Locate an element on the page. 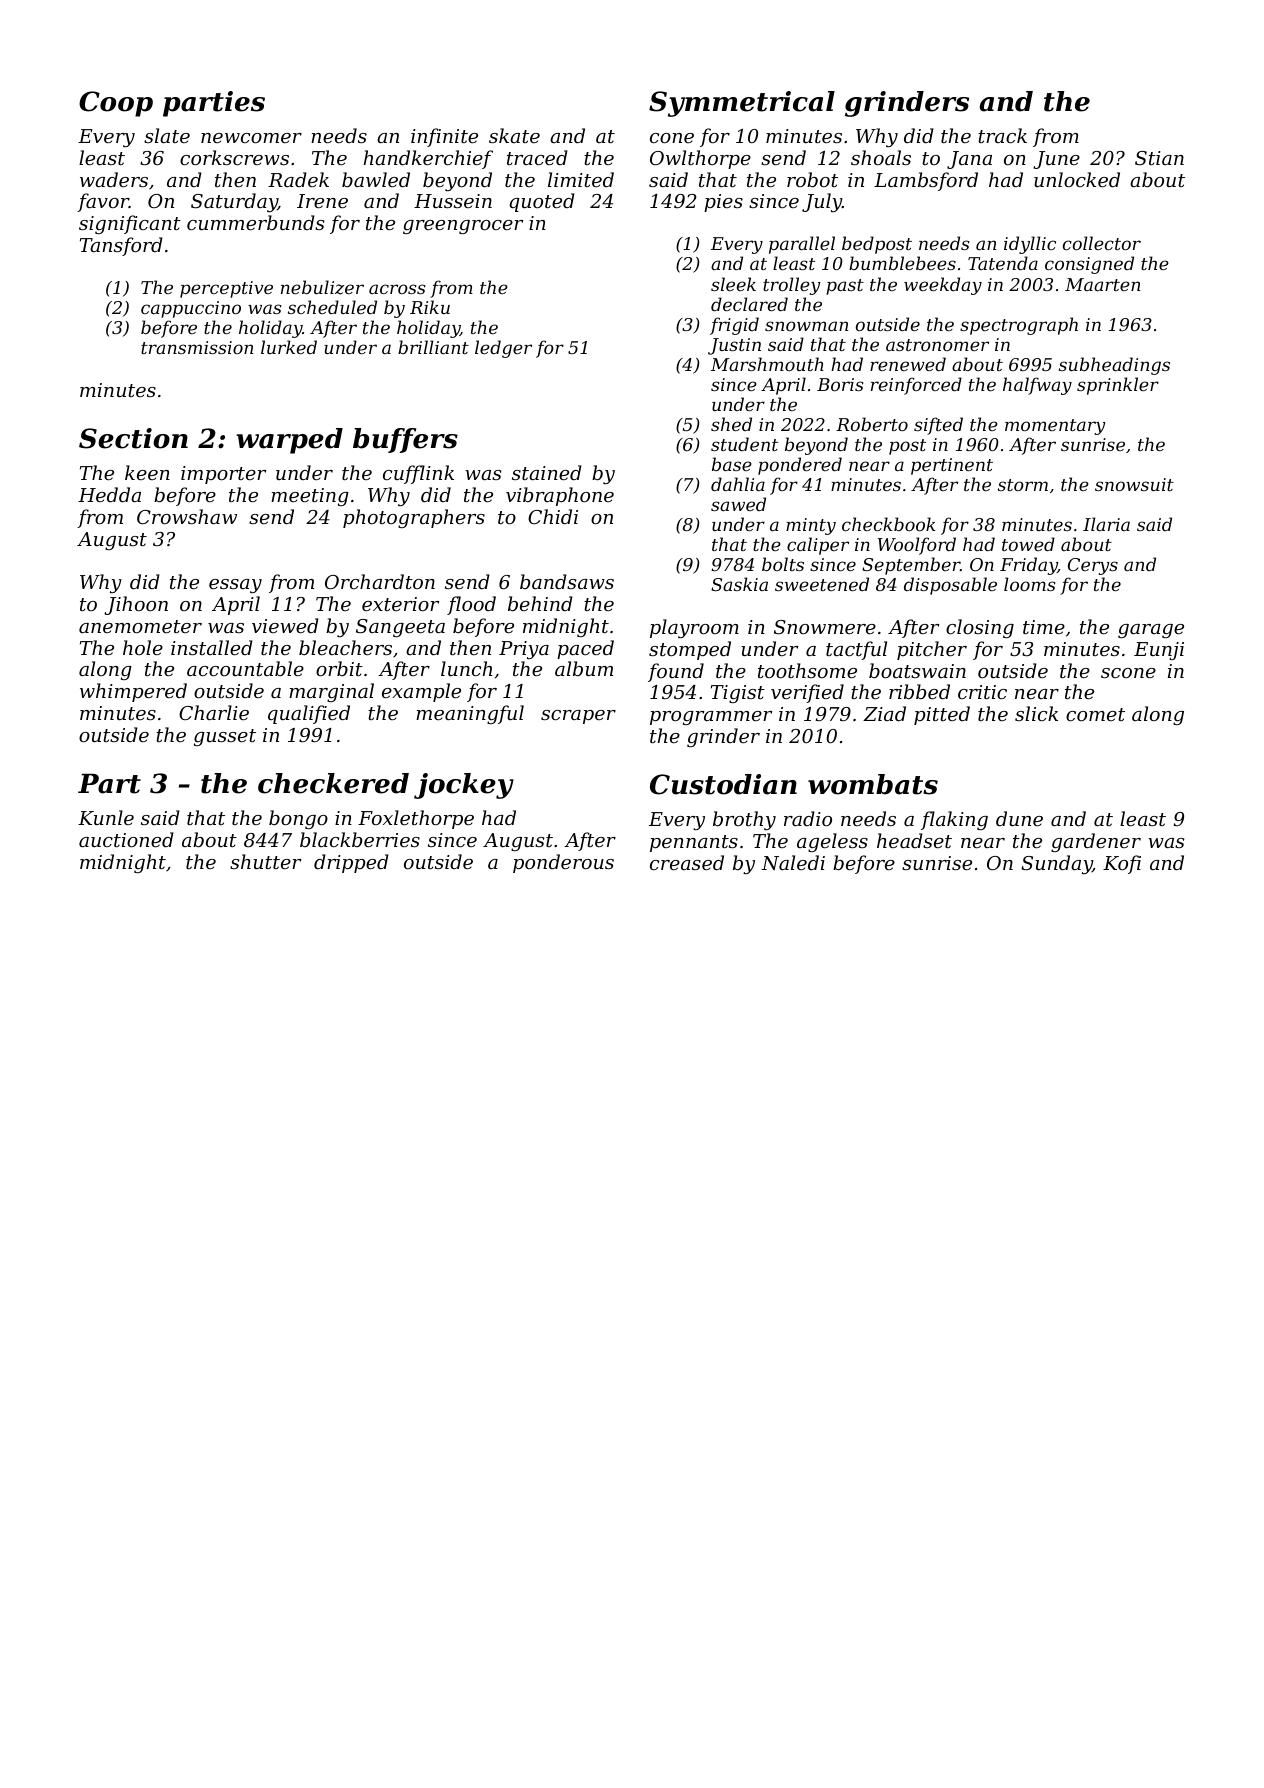 The height and width of the page is (1788, 1264). hole is located at coordinates (143, 647).
